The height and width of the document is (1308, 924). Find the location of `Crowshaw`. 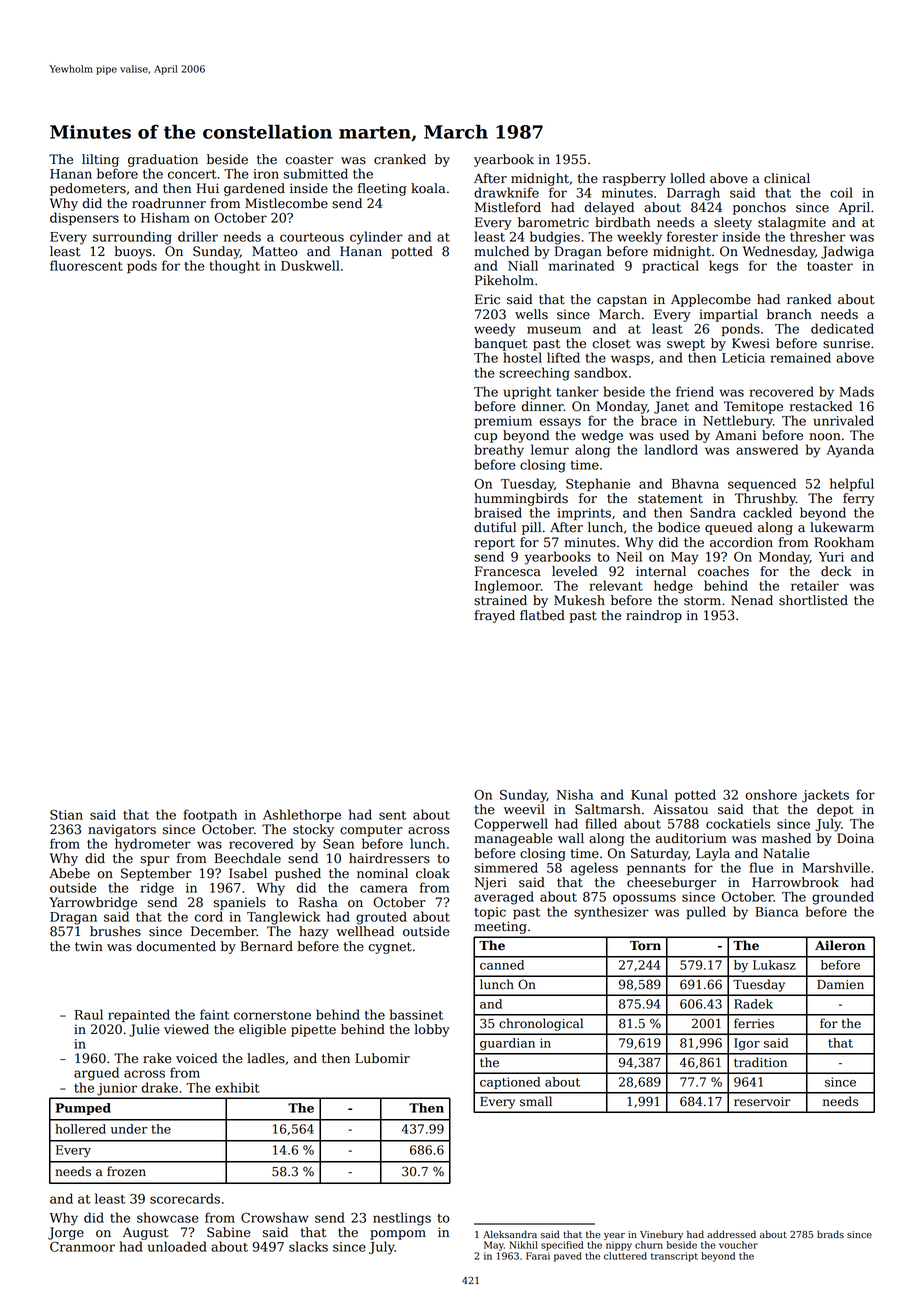

Crowshaw is located at coordinates (275, 1217).
